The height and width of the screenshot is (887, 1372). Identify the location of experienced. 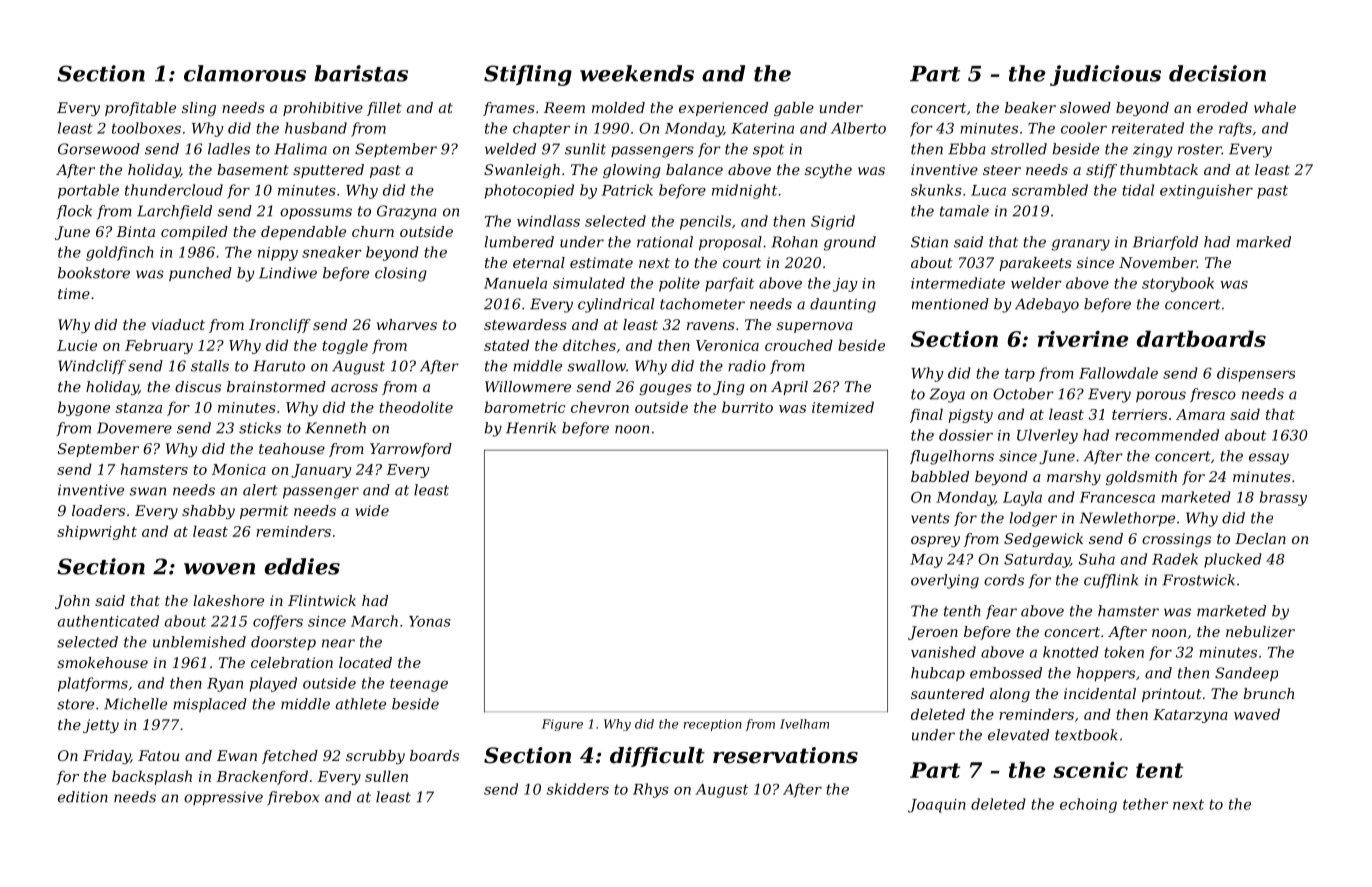
(723, 109).
